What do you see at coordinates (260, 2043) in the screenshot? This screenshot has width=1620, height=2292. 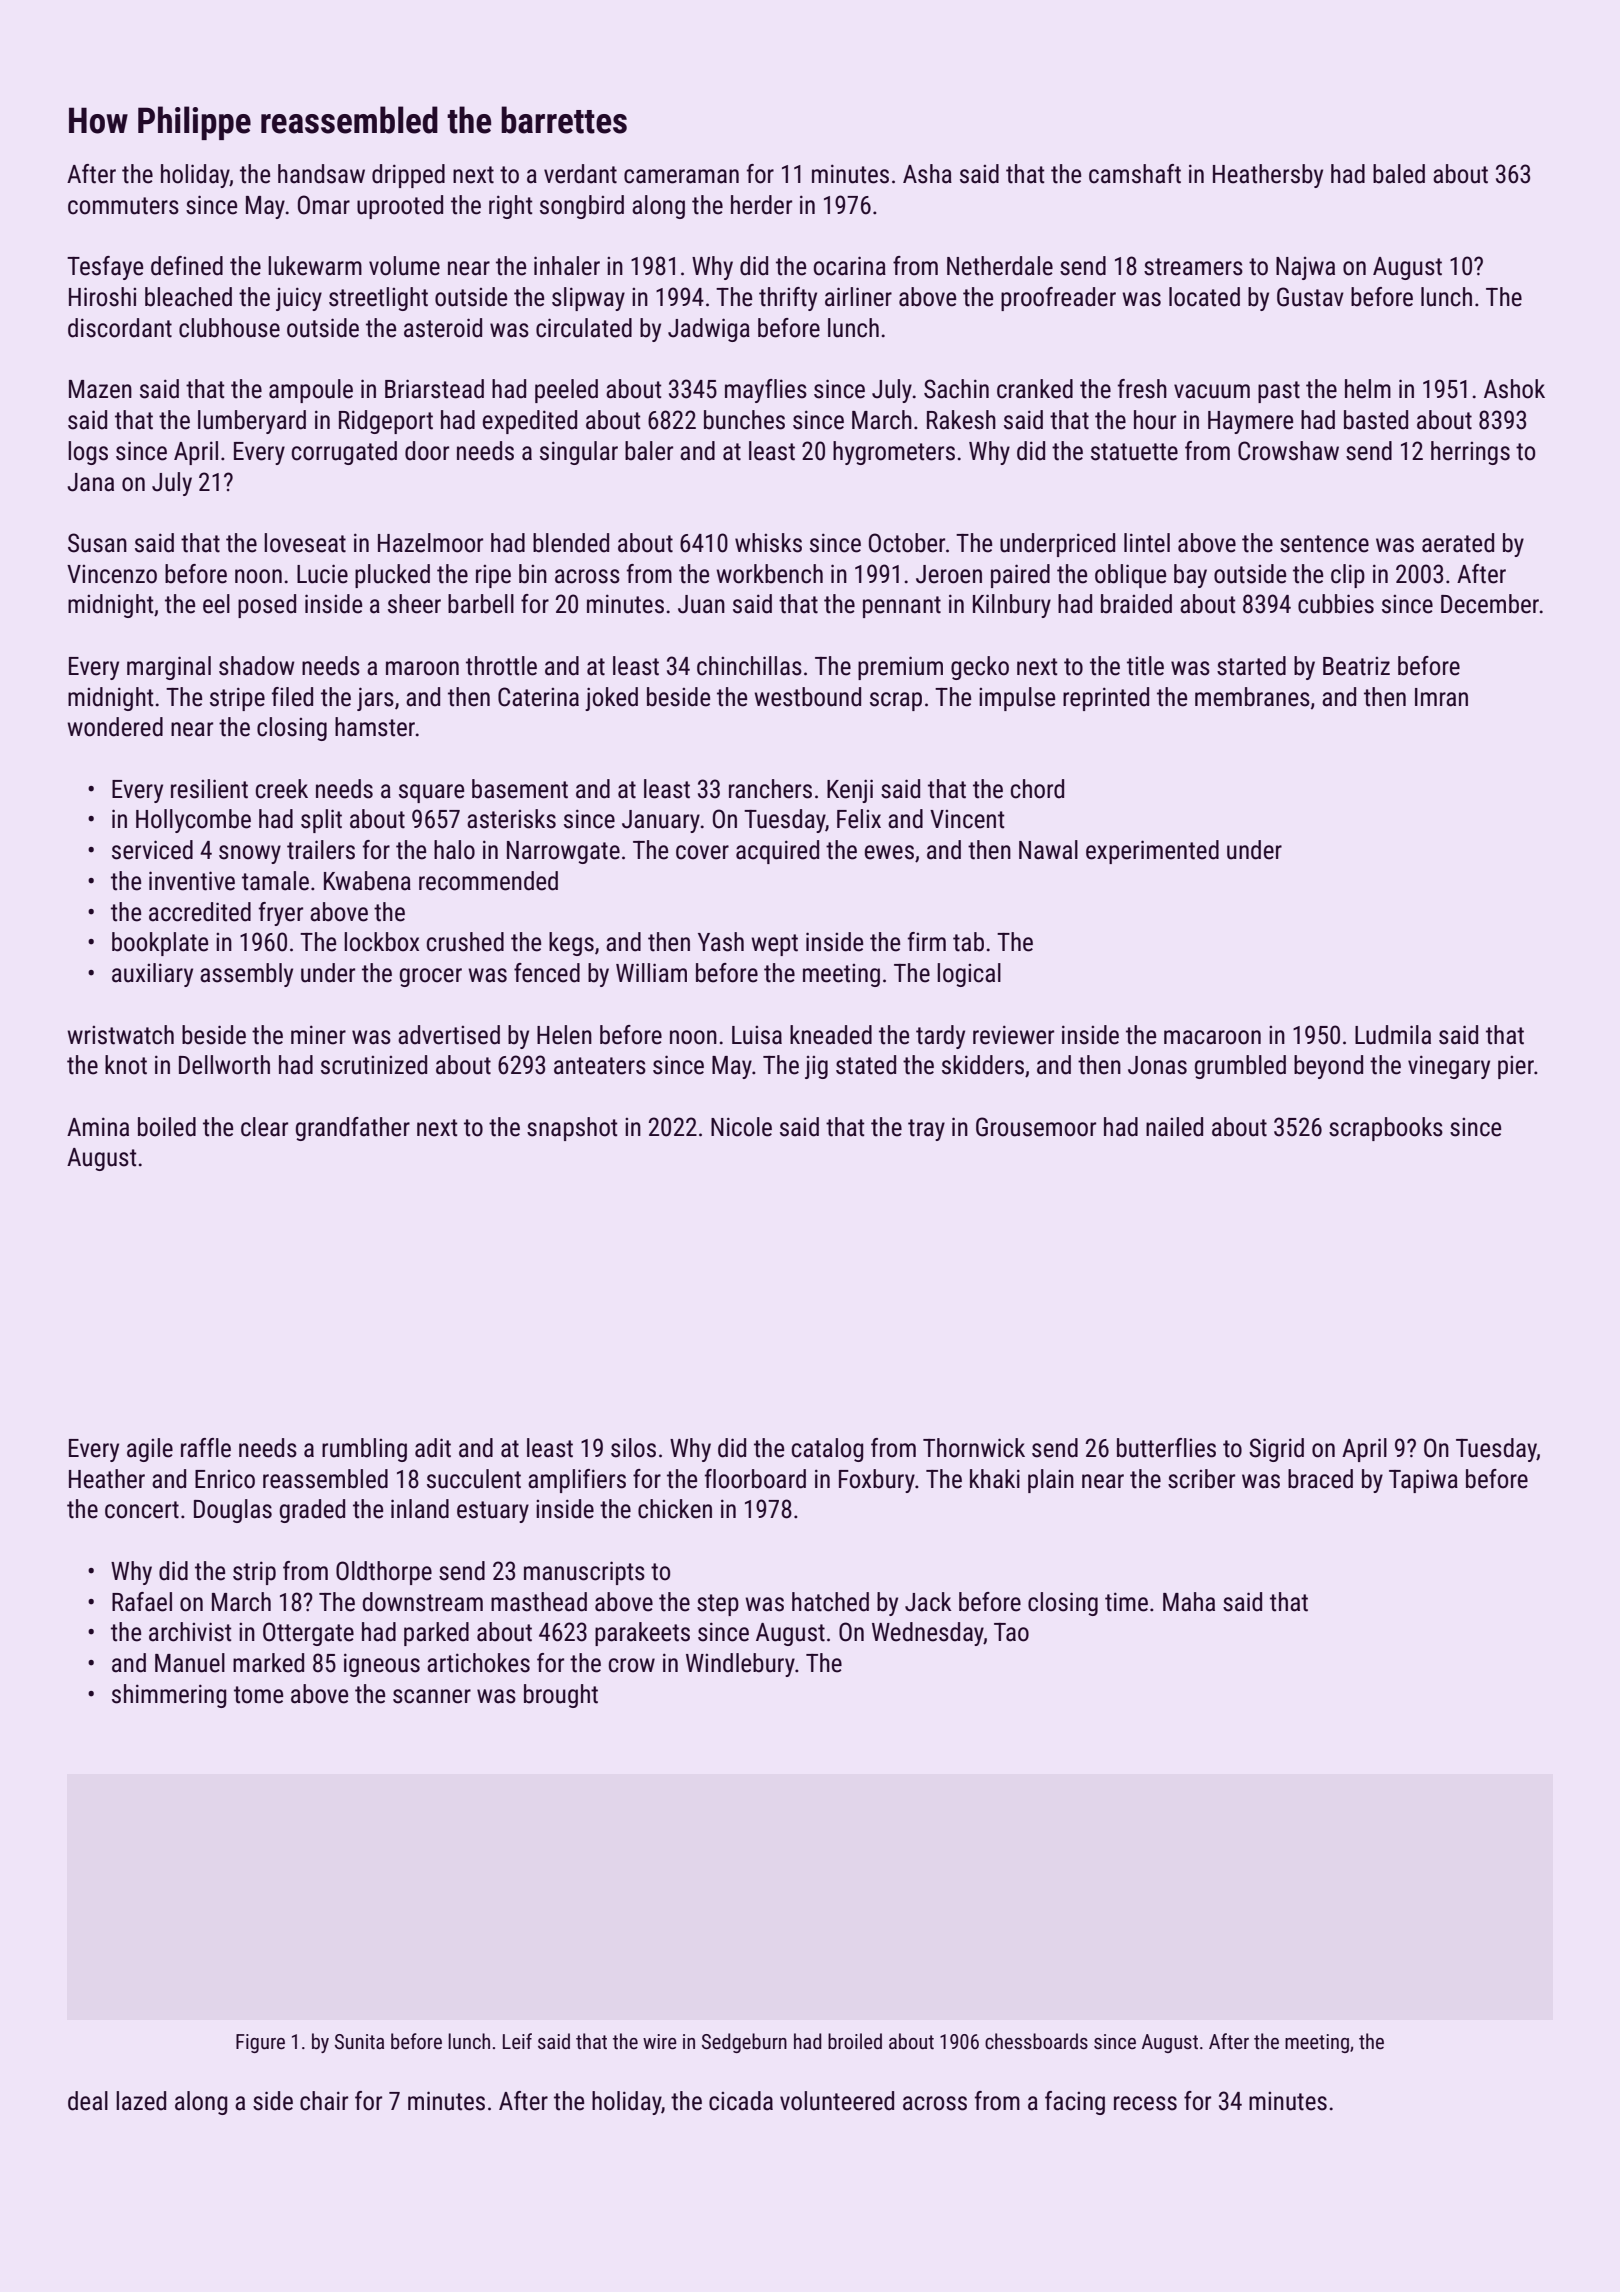 I see `Figure` at bounding box center [260, 2043].
